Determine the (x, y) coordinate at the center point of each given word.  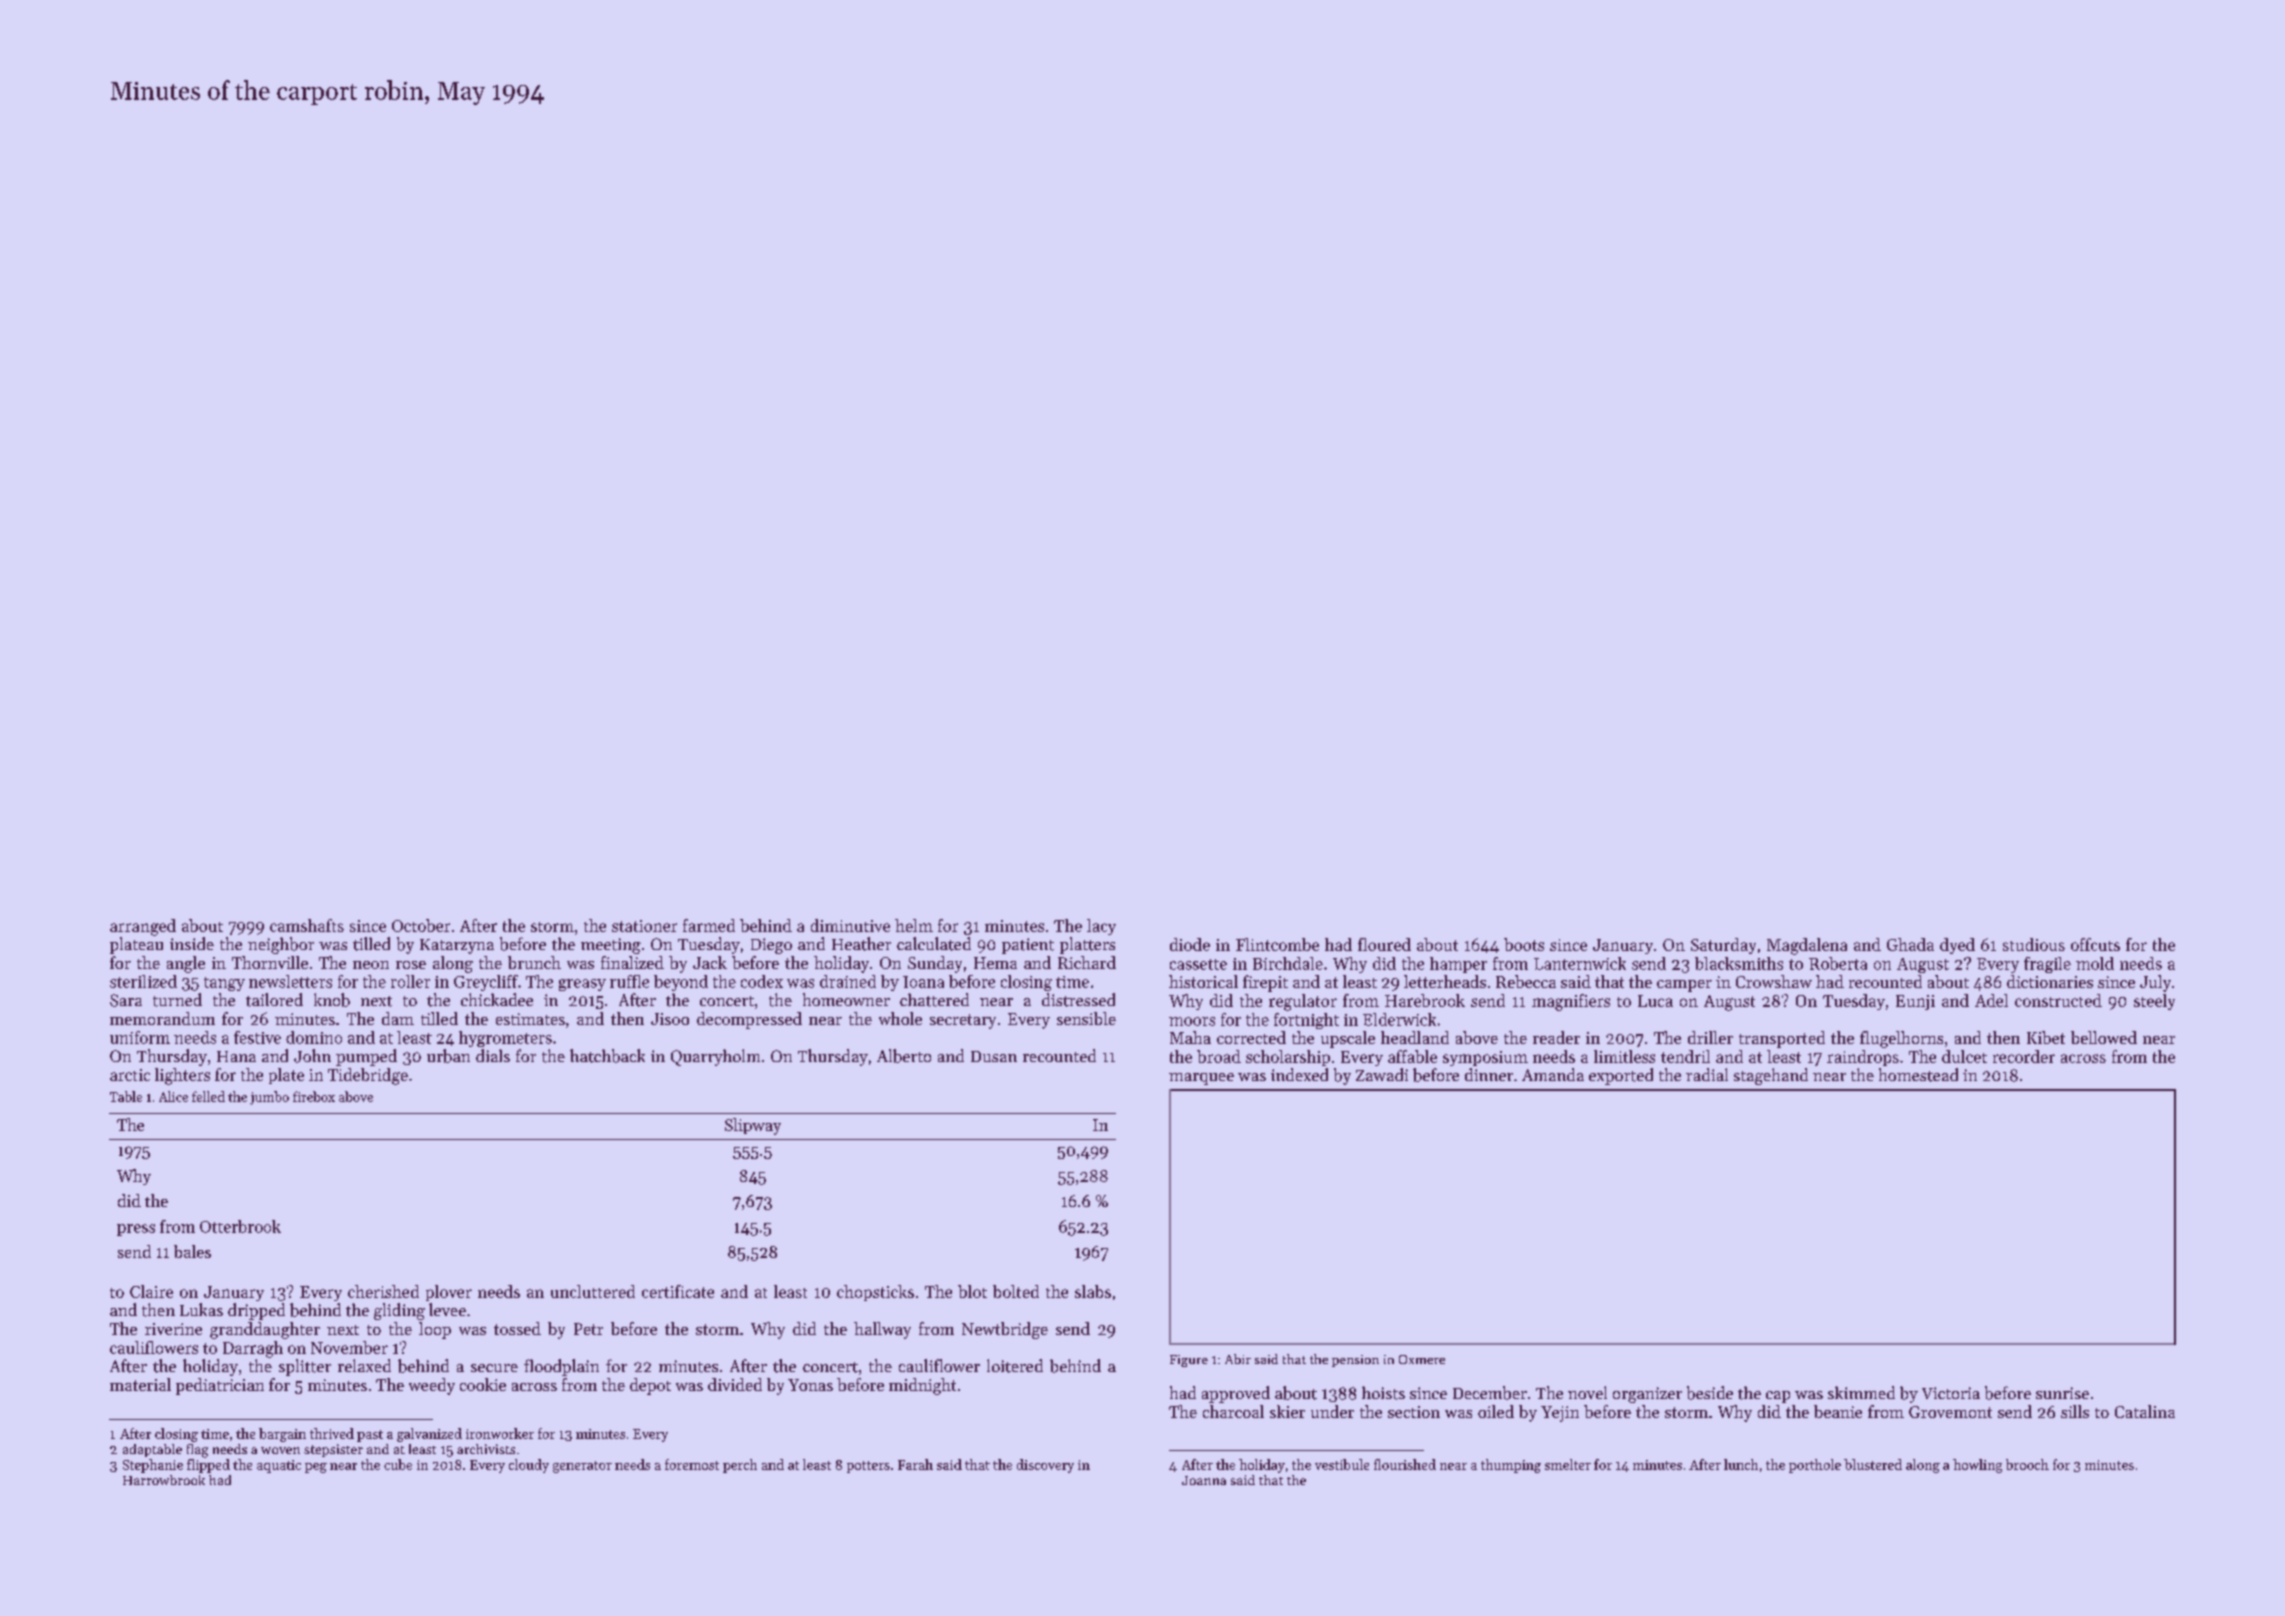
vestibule (1342, 1464)
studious (2034, 944)
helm (914, 925)
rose (411, 965)
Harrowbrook (164, 1480)
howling (1977, 1466)
